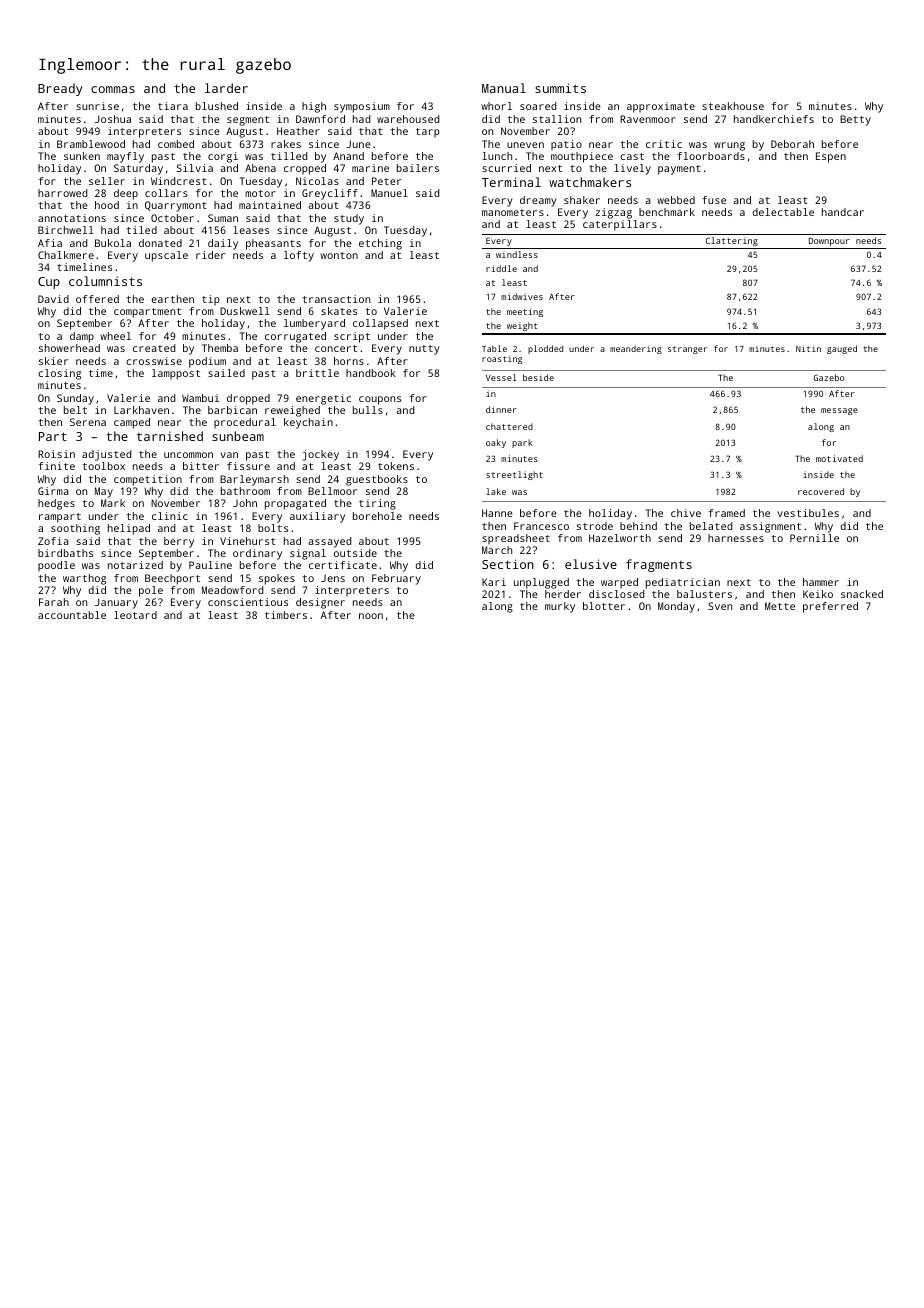 This screenshot has width=924, height=1308. I want to click on tokens, so click(396, 466).
